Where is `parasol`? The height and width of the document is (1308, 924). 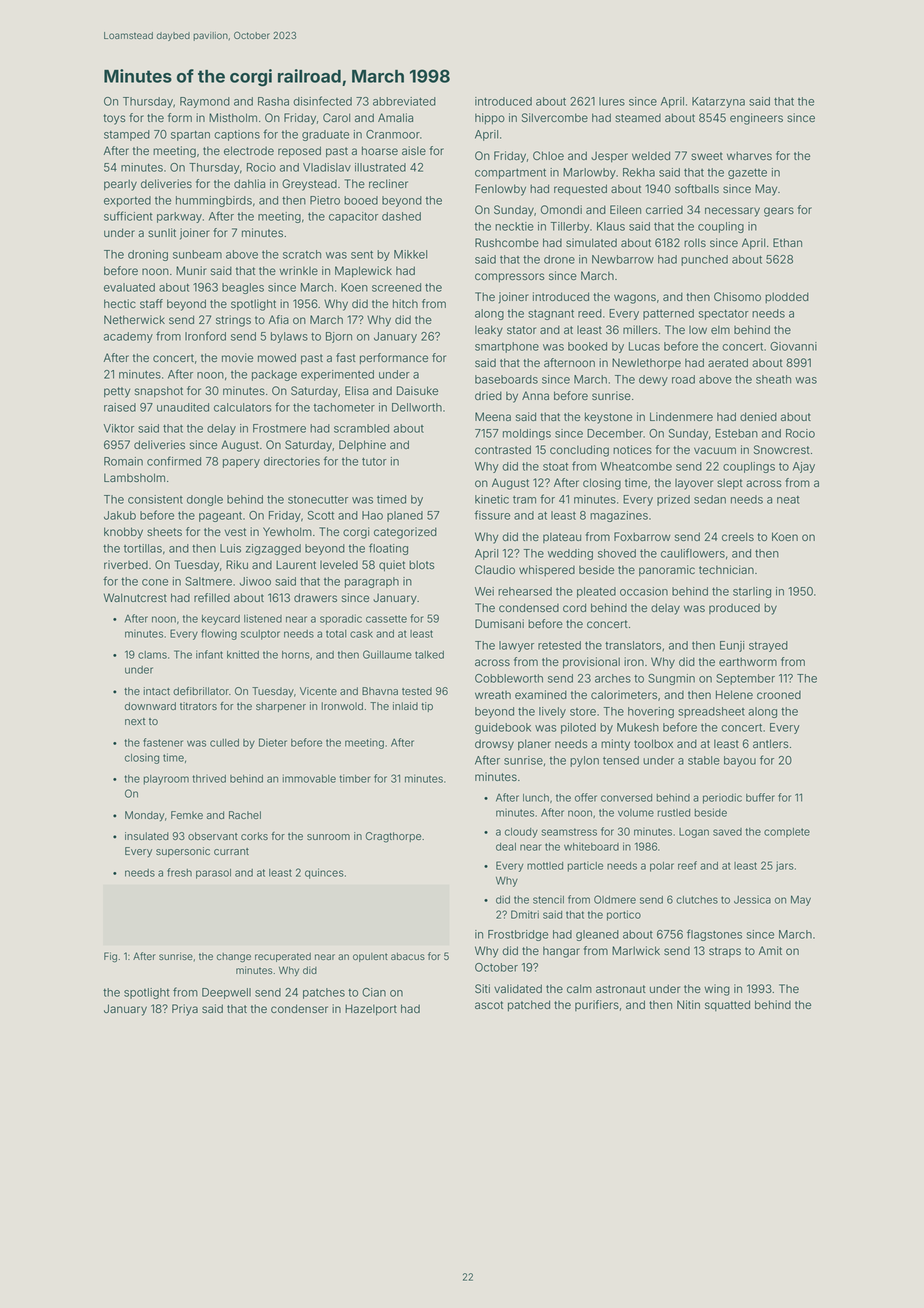
parasol is located at coordinates (213, 874).
